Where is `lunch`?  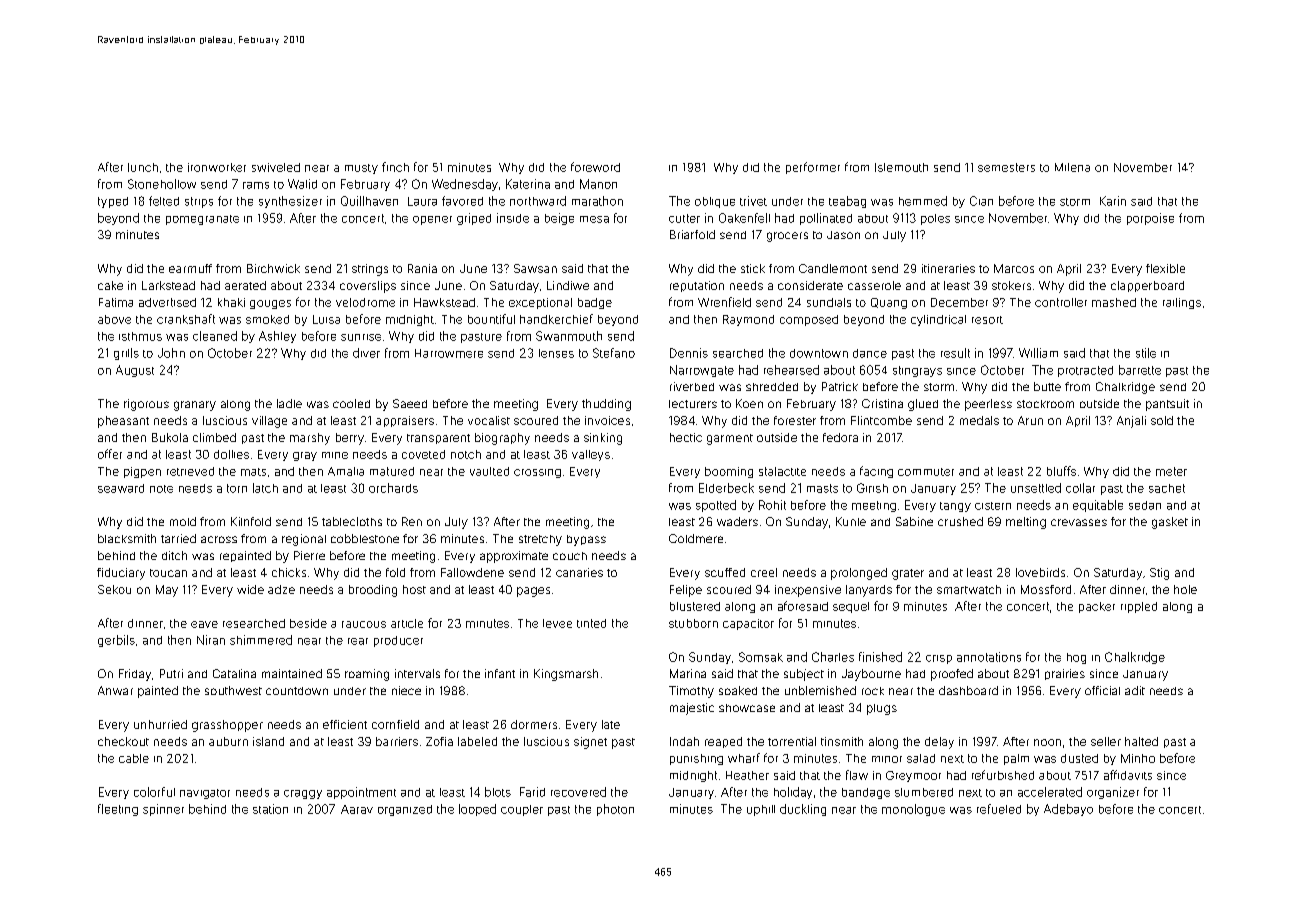
lunch is located at coordinates (143, 167).
